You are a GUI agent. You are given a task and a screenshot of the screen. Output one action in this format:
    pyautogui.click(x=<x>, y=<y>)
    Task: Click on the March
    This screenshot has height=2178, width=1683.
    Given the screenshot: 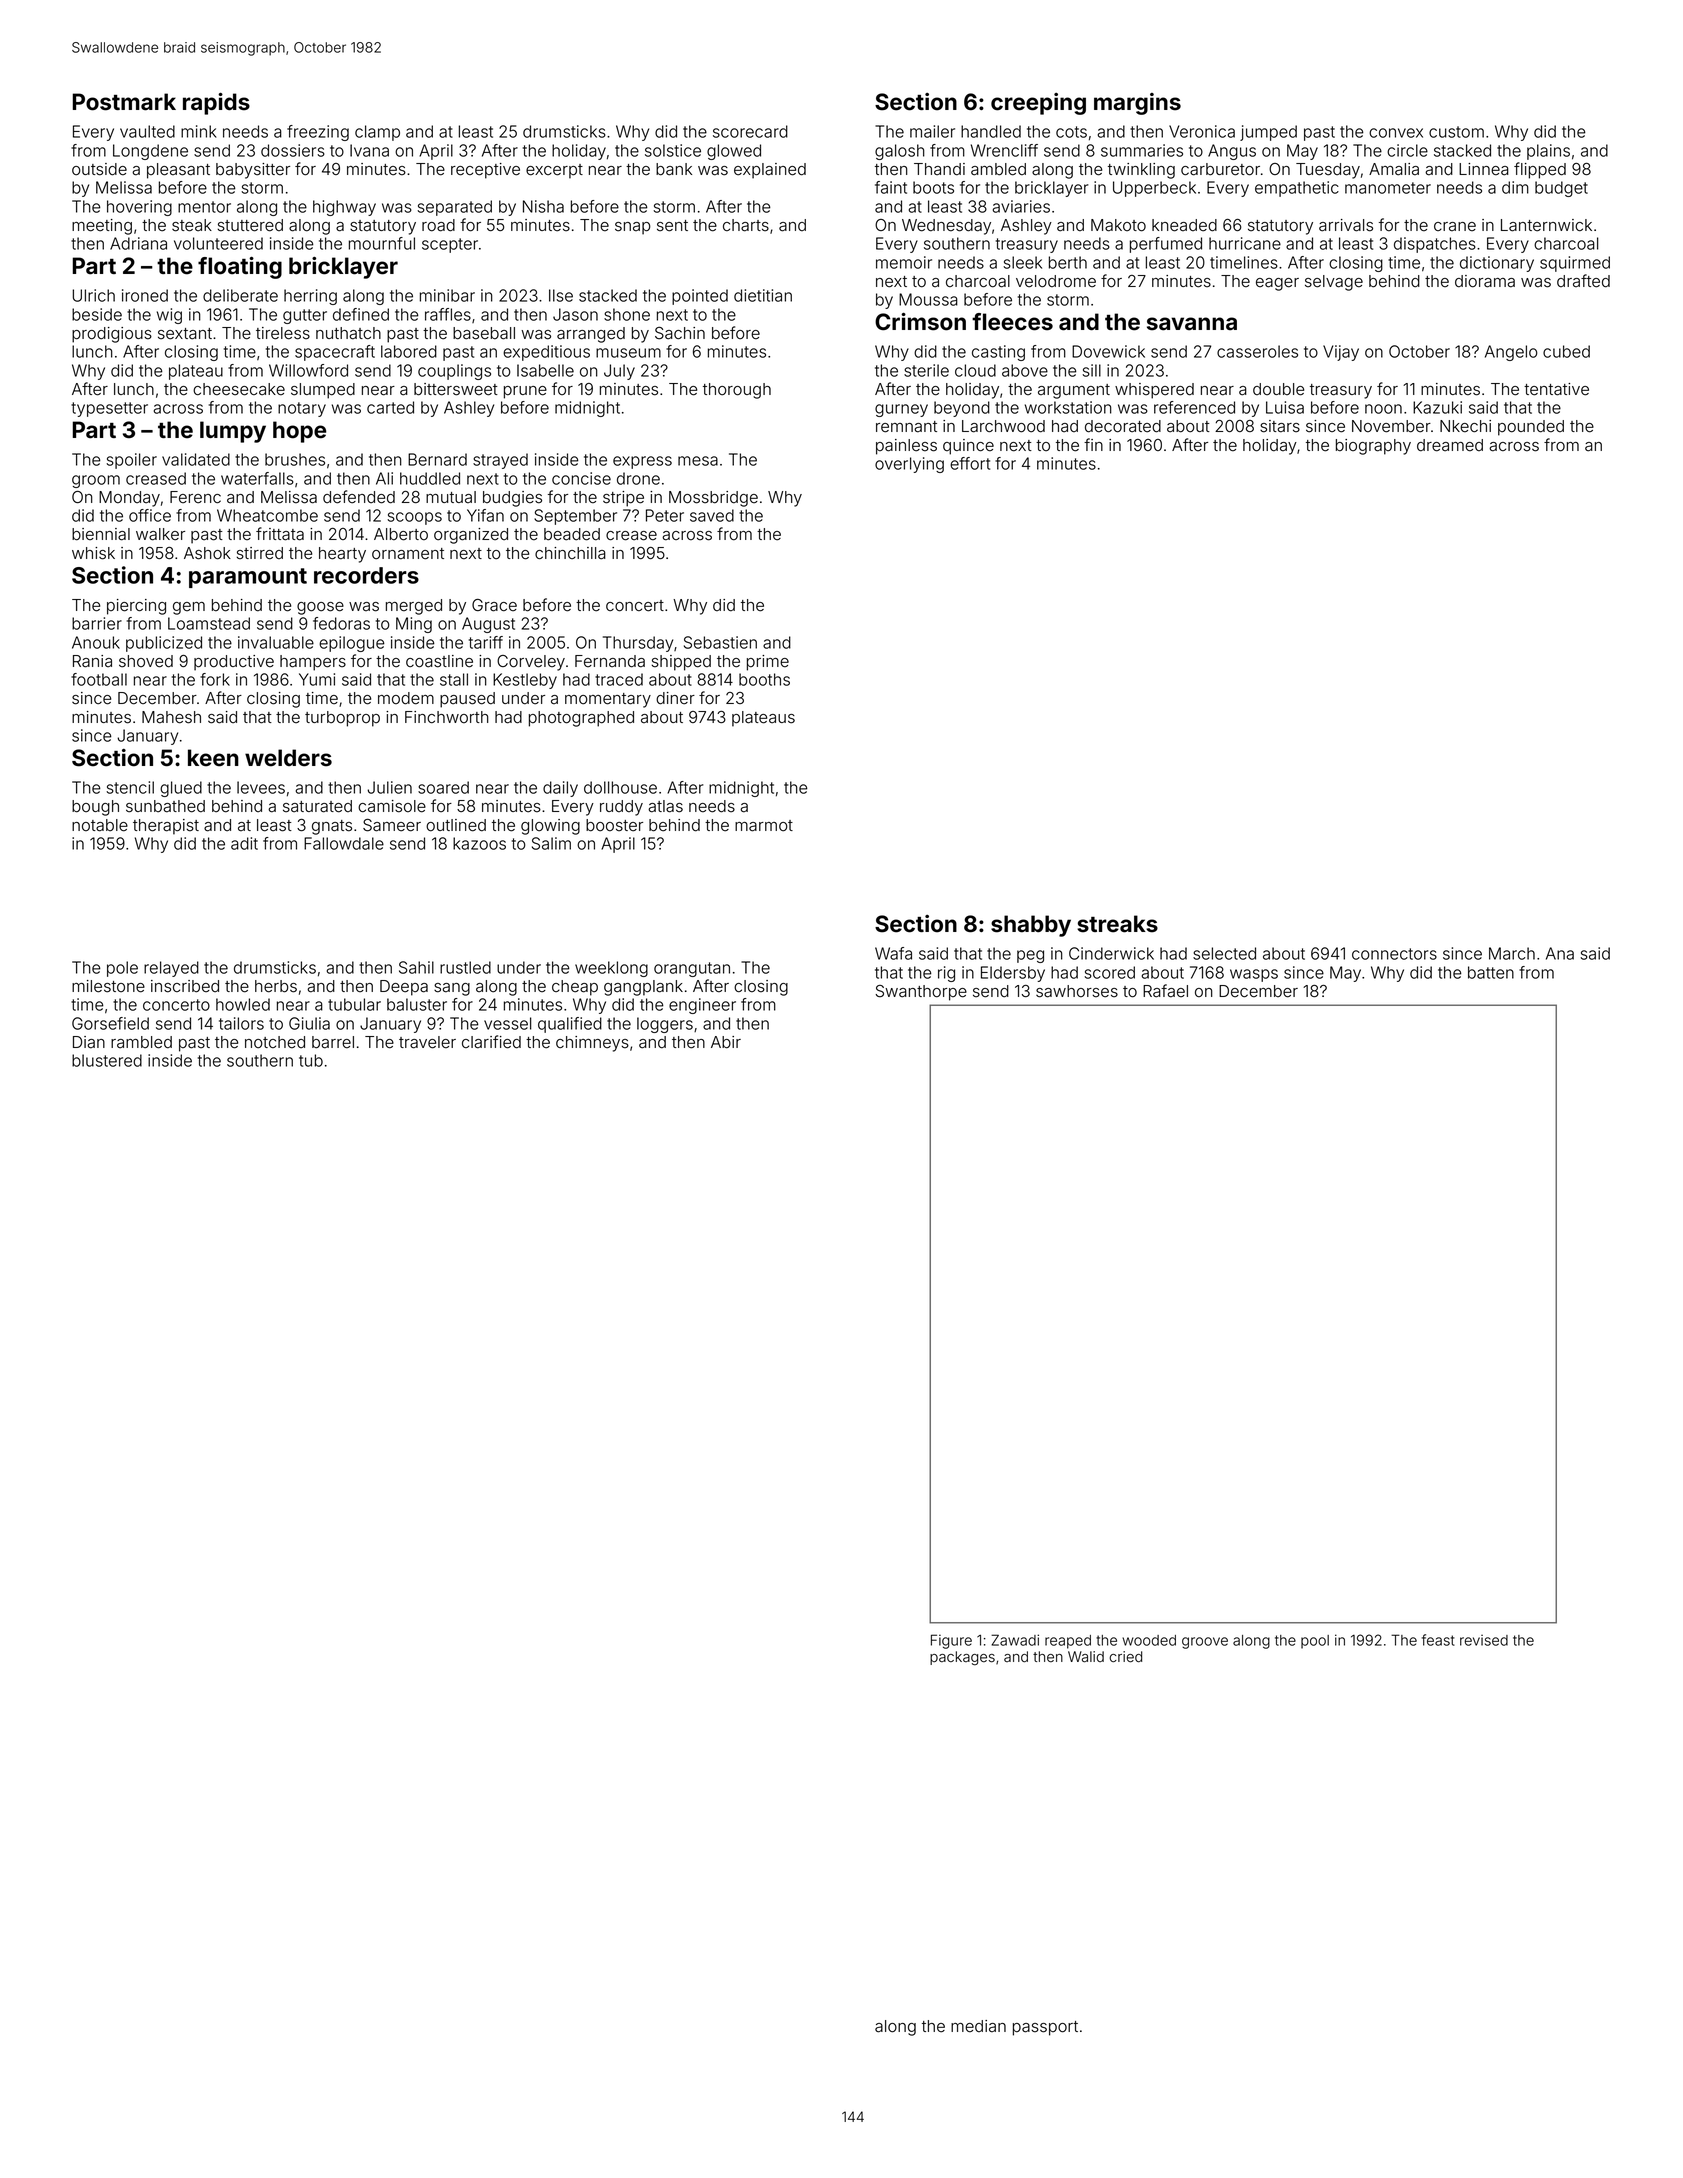 What is the action you would take?
    pyautogui.click(x=1512, y=953)
